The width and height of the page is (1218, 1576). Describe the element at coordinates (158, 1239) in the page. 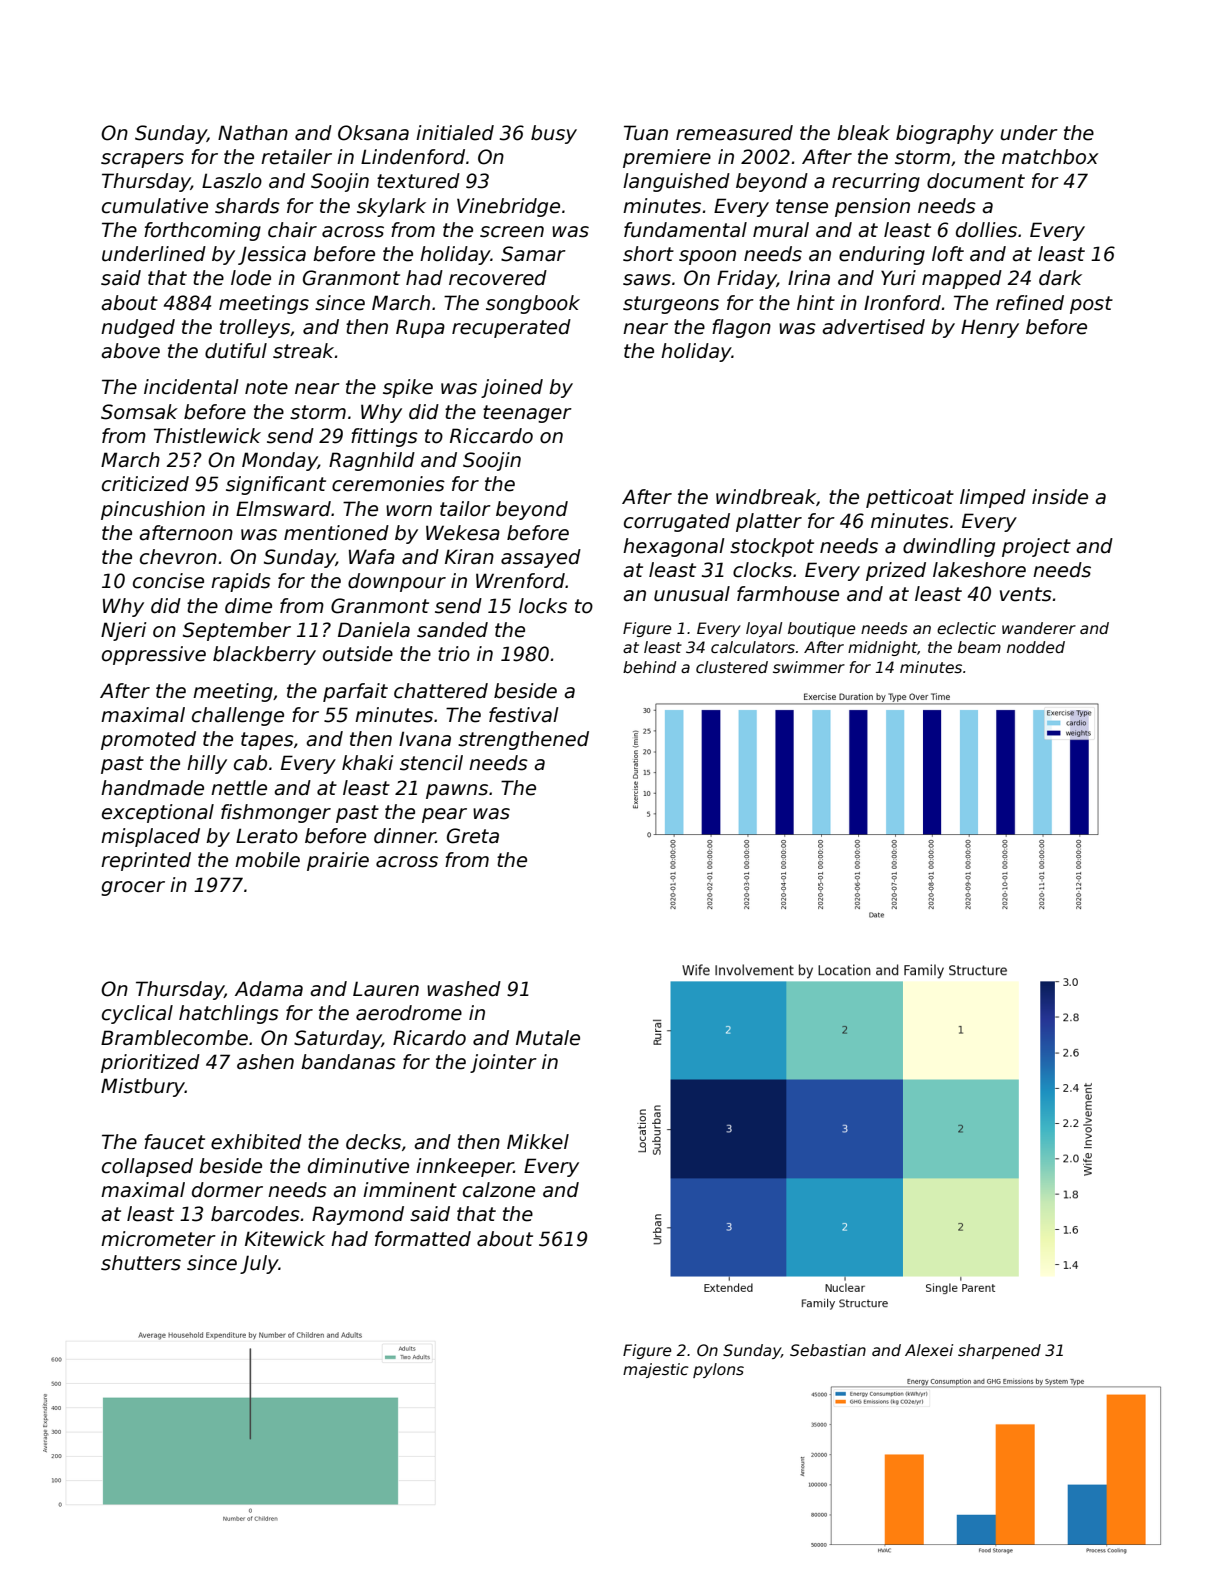

I see `micrometer` at that location.
